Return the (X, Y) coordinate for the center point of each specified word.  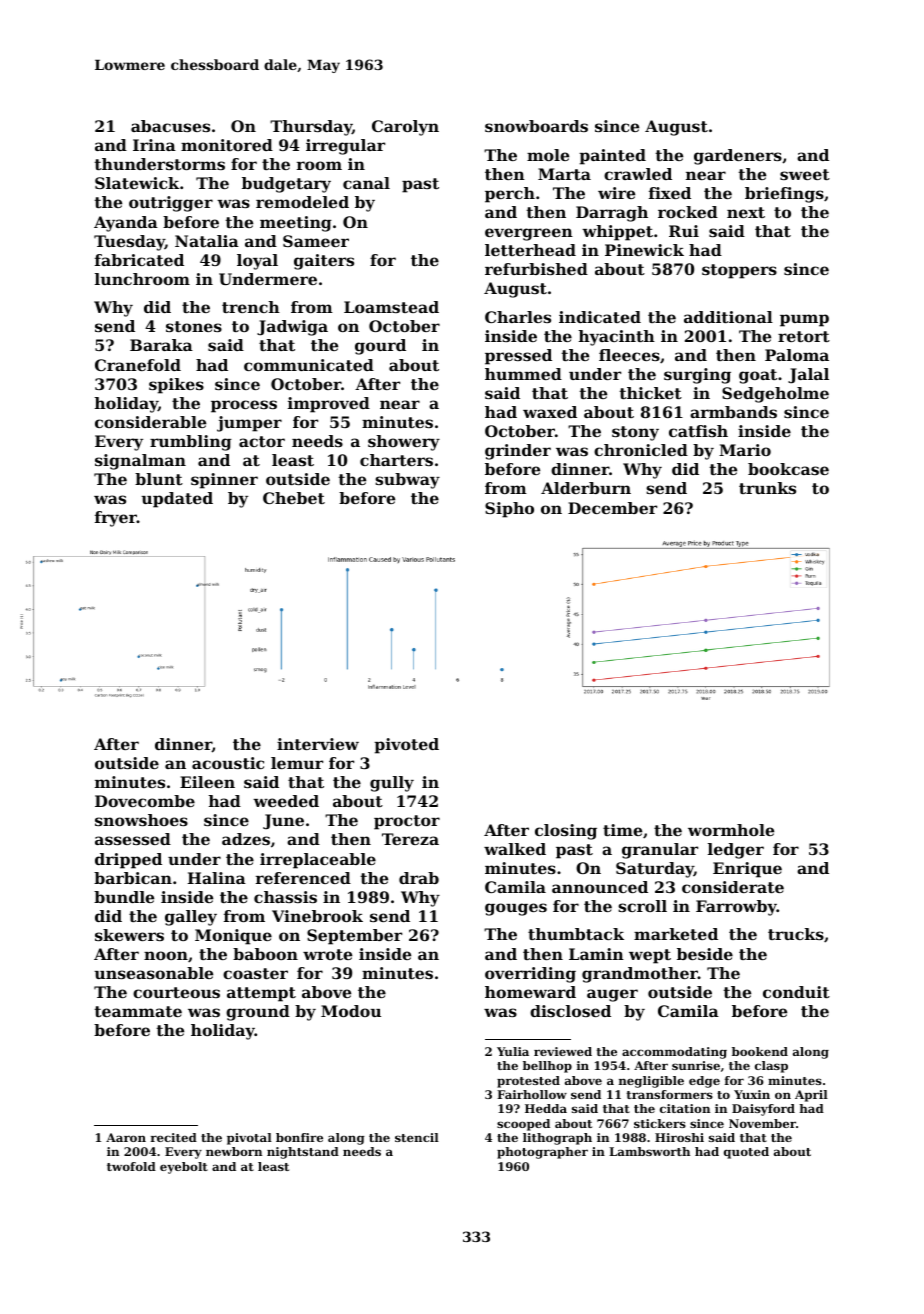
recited (174, 1137)
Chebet (294, 498)
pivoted (406, 746)
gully (392, 784)
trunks (767, 488)
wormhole (731, 830)
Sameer (316, 241)
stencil (417, 1137)
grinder (518, 452)
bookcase (788, 469)
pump (804, 320)
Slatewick (137, 183)
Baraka (161, 345)
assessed (133, 839)
